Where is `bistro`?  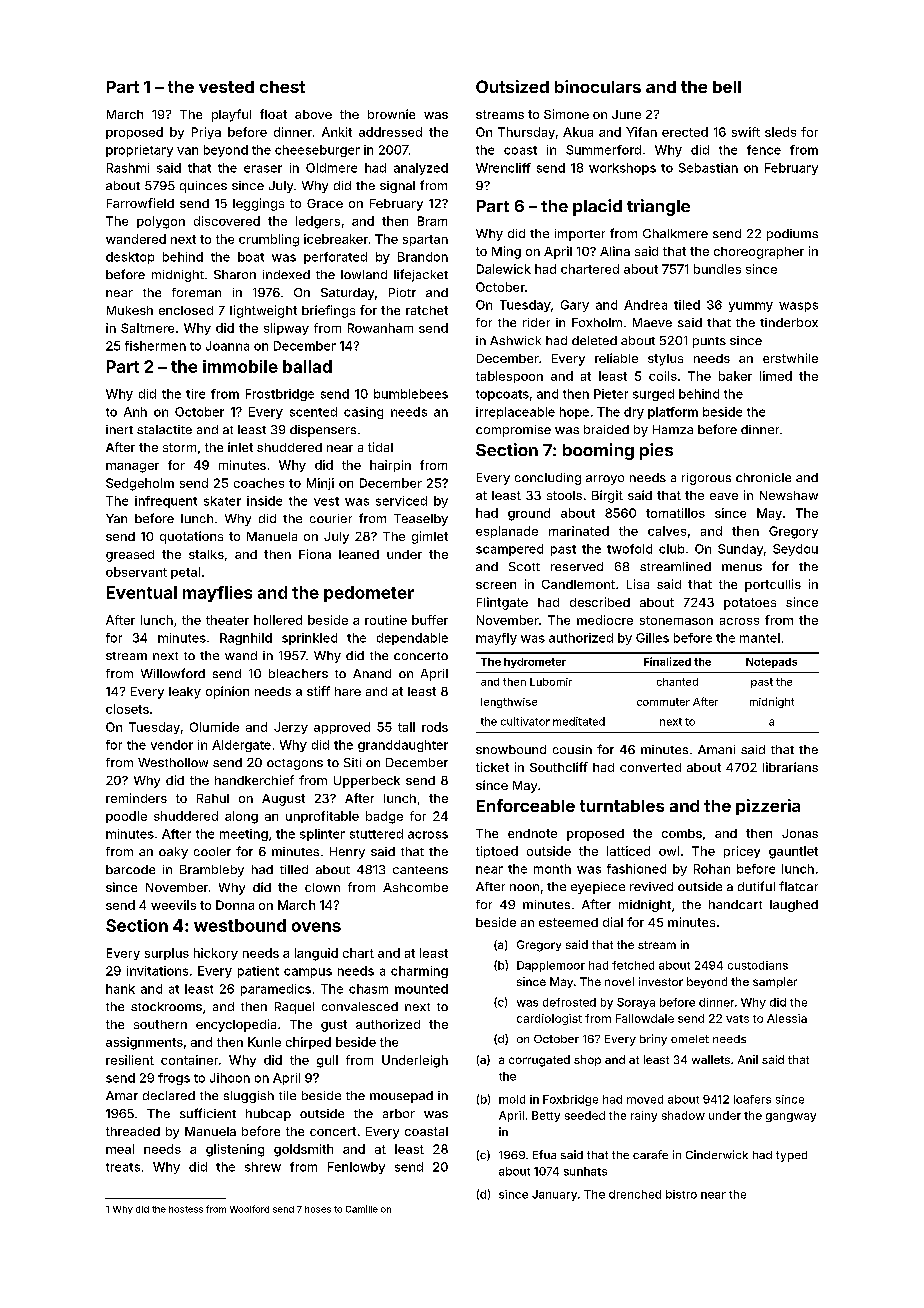
bistro is located at coordinates (681, 1194).
